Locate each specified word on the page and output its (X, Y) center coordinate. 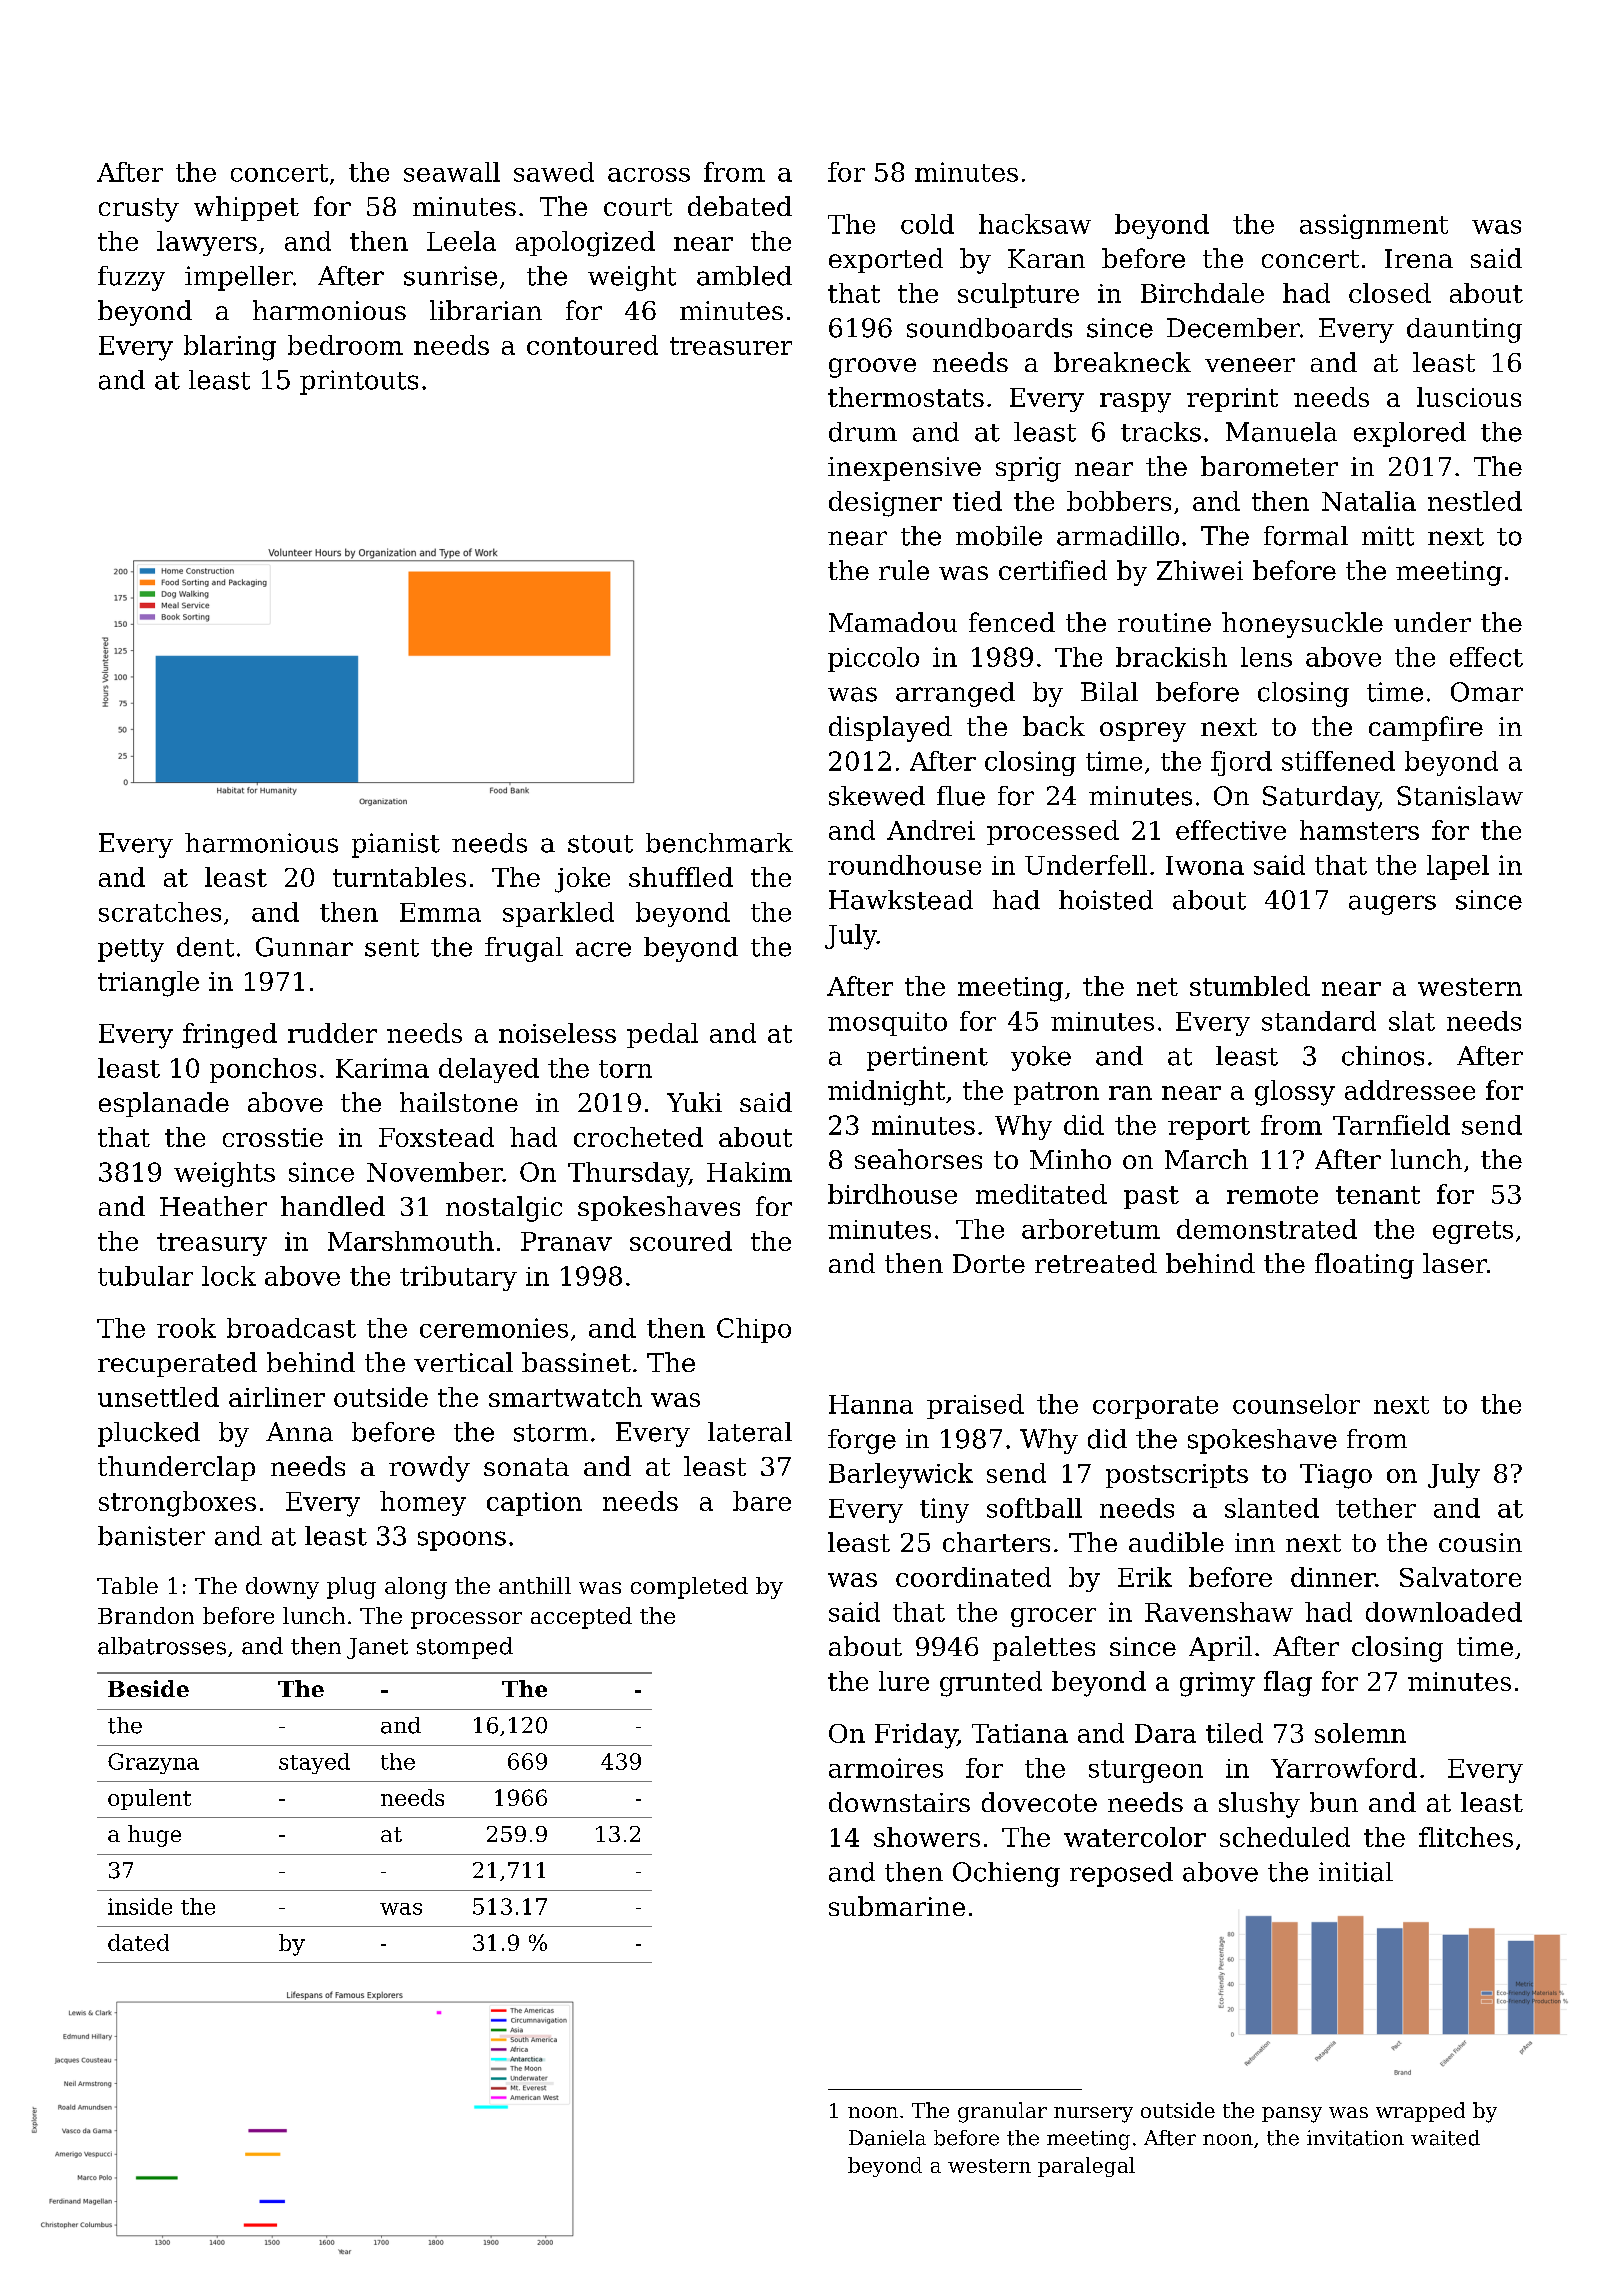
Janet (377, 1648)
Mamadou (893, 622)
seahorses (918, 1159)
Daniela (887, 2138)
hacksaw (1035, 224)
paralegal (1086, 2167)
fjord (1241, 763)
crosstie (273, 1137)
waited (1445, 2138)
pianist (396, 845)
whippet (246, 208)
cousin (1480, 1542)
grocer (1053, 1617)
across (649, 175)
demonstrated (1267, 1229)
